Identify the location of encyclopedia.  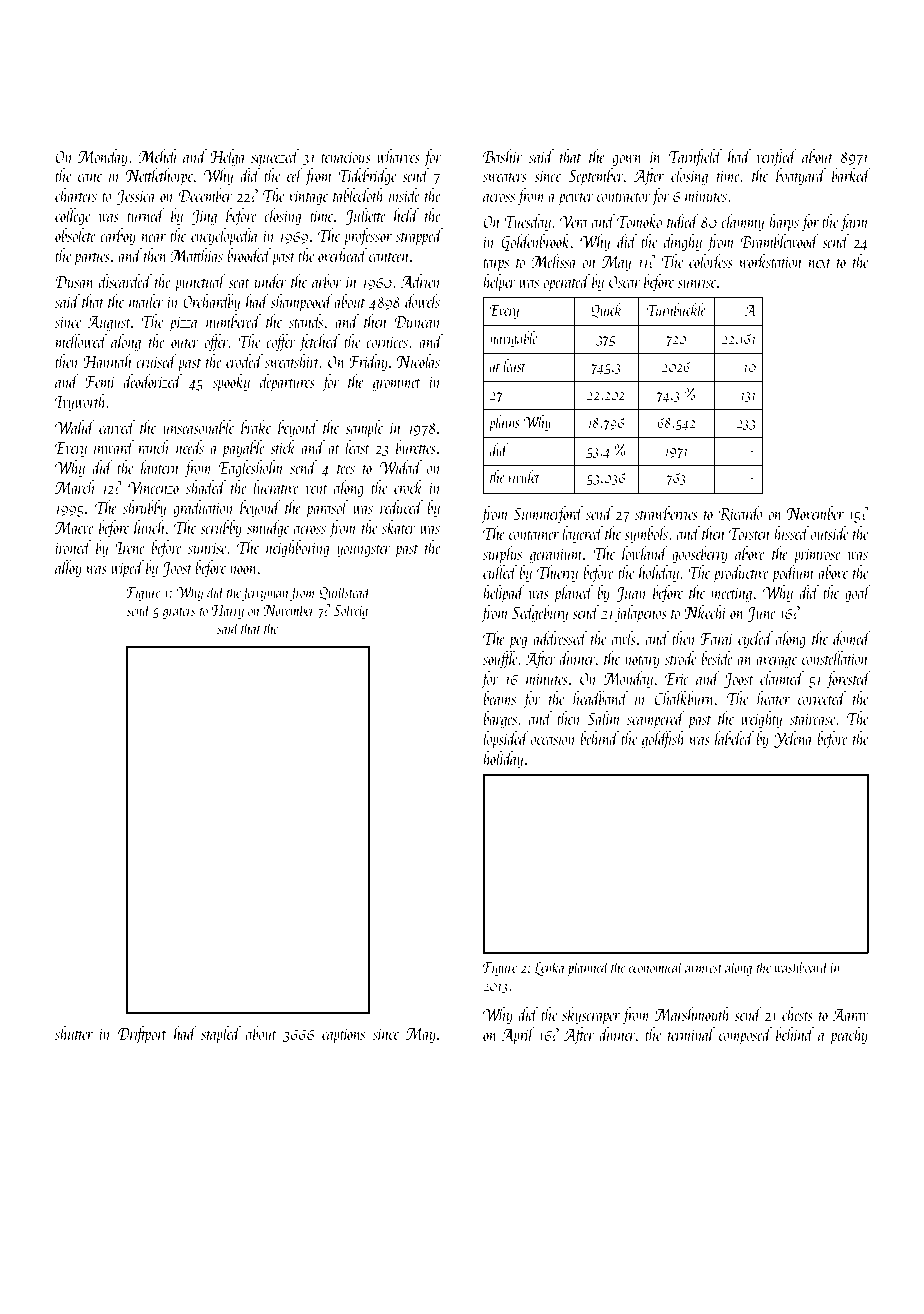
(224, 237).
